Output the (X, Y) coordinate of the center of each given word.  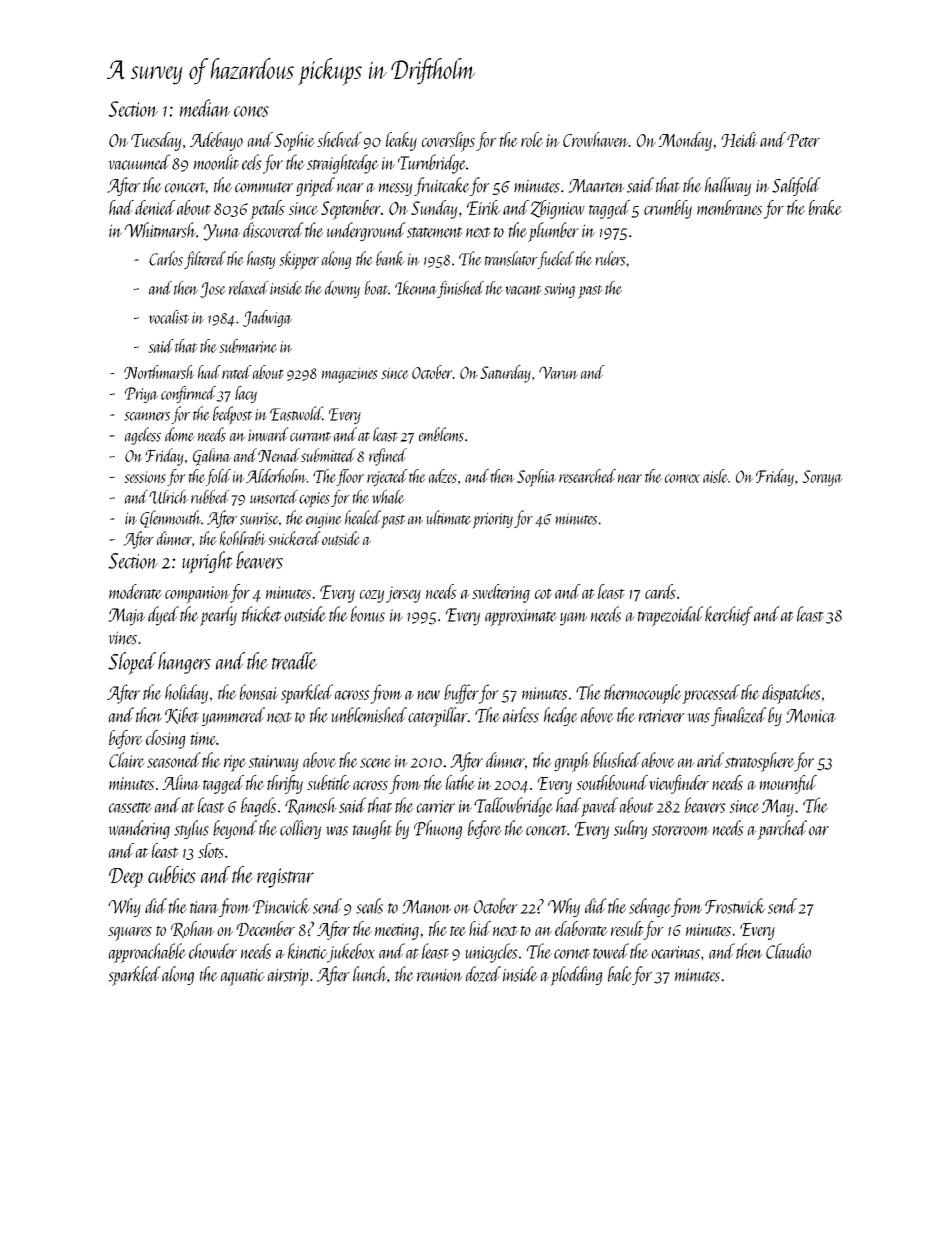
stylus (191, 829)
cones (251, 111)
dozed (483, 974)
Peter (803, 140)
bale (620, 974)
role (532, 139)
